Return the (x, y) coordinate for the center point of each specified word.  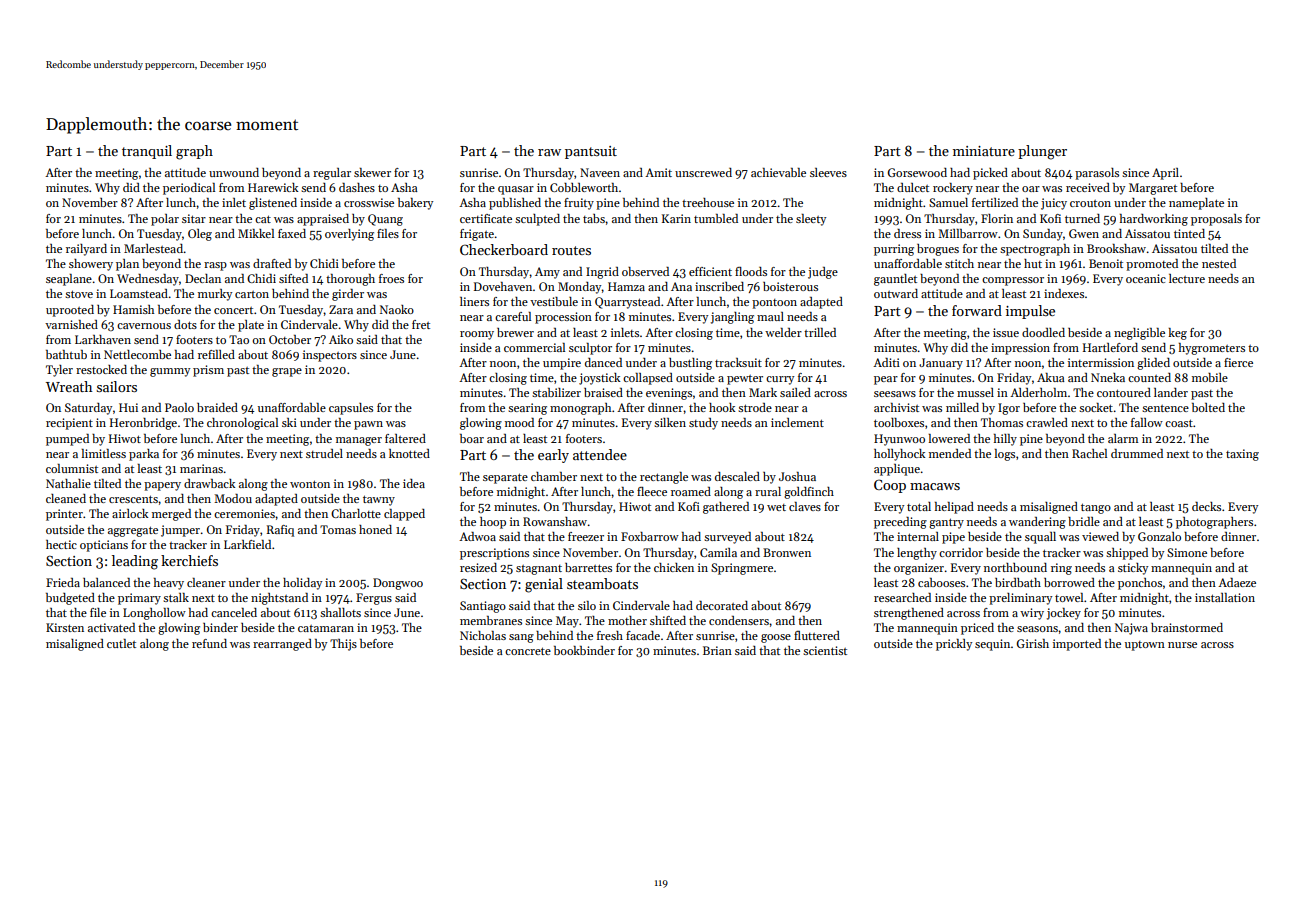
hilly (1005, 440)
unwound (234, 172)
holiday (302, 584)
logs (1005, 455)
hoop (493, 523)
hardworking (1154, 220)
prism (208, 371)
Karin (676, 218)
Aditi (886, 362)
